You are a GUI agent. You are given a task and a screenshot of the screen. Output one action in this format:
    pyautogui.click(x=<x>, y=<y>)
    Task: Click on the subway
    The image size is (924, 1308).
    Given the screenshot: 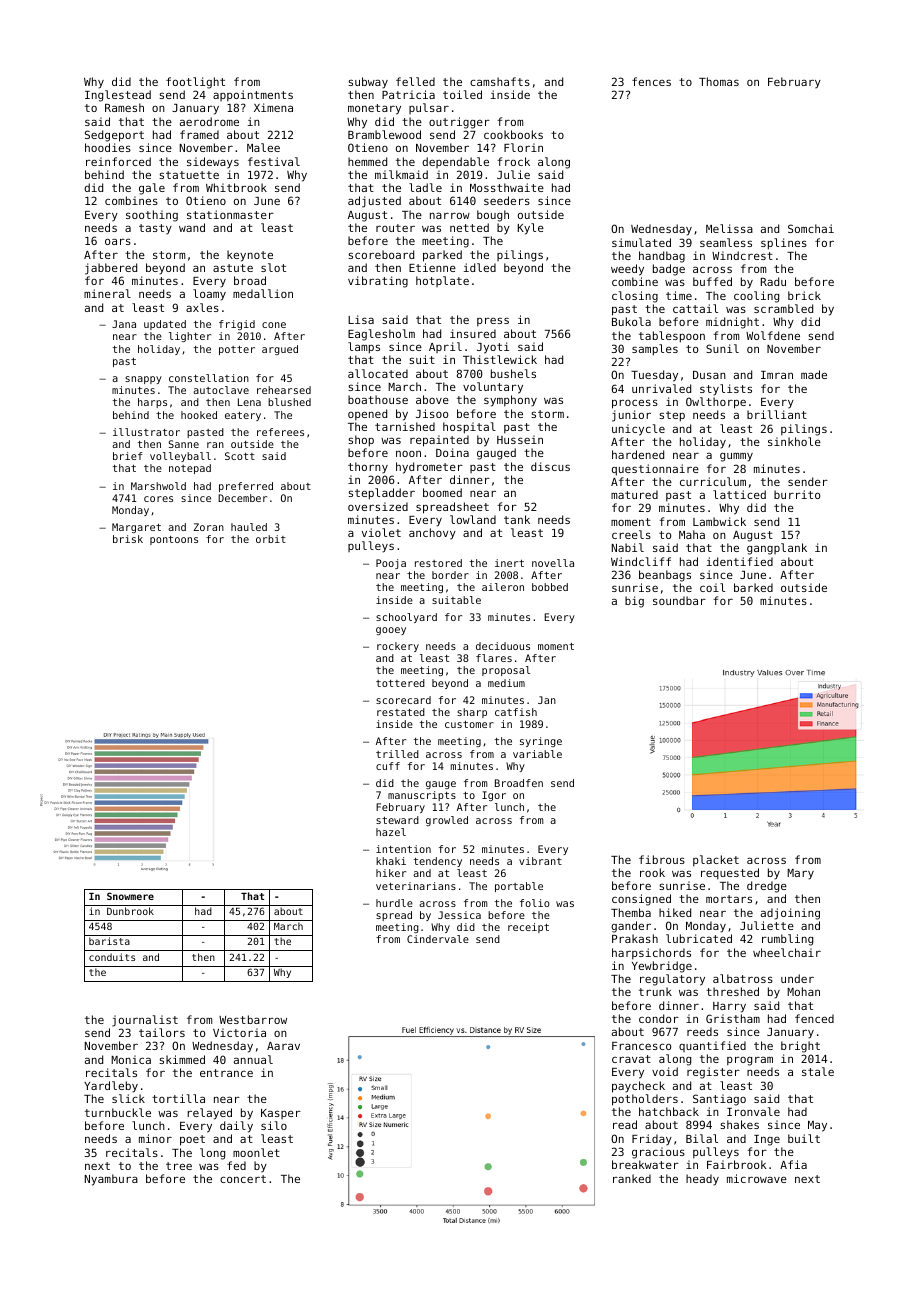 What is the action you would take?
    pyautogui.click(x=368, y=83)
